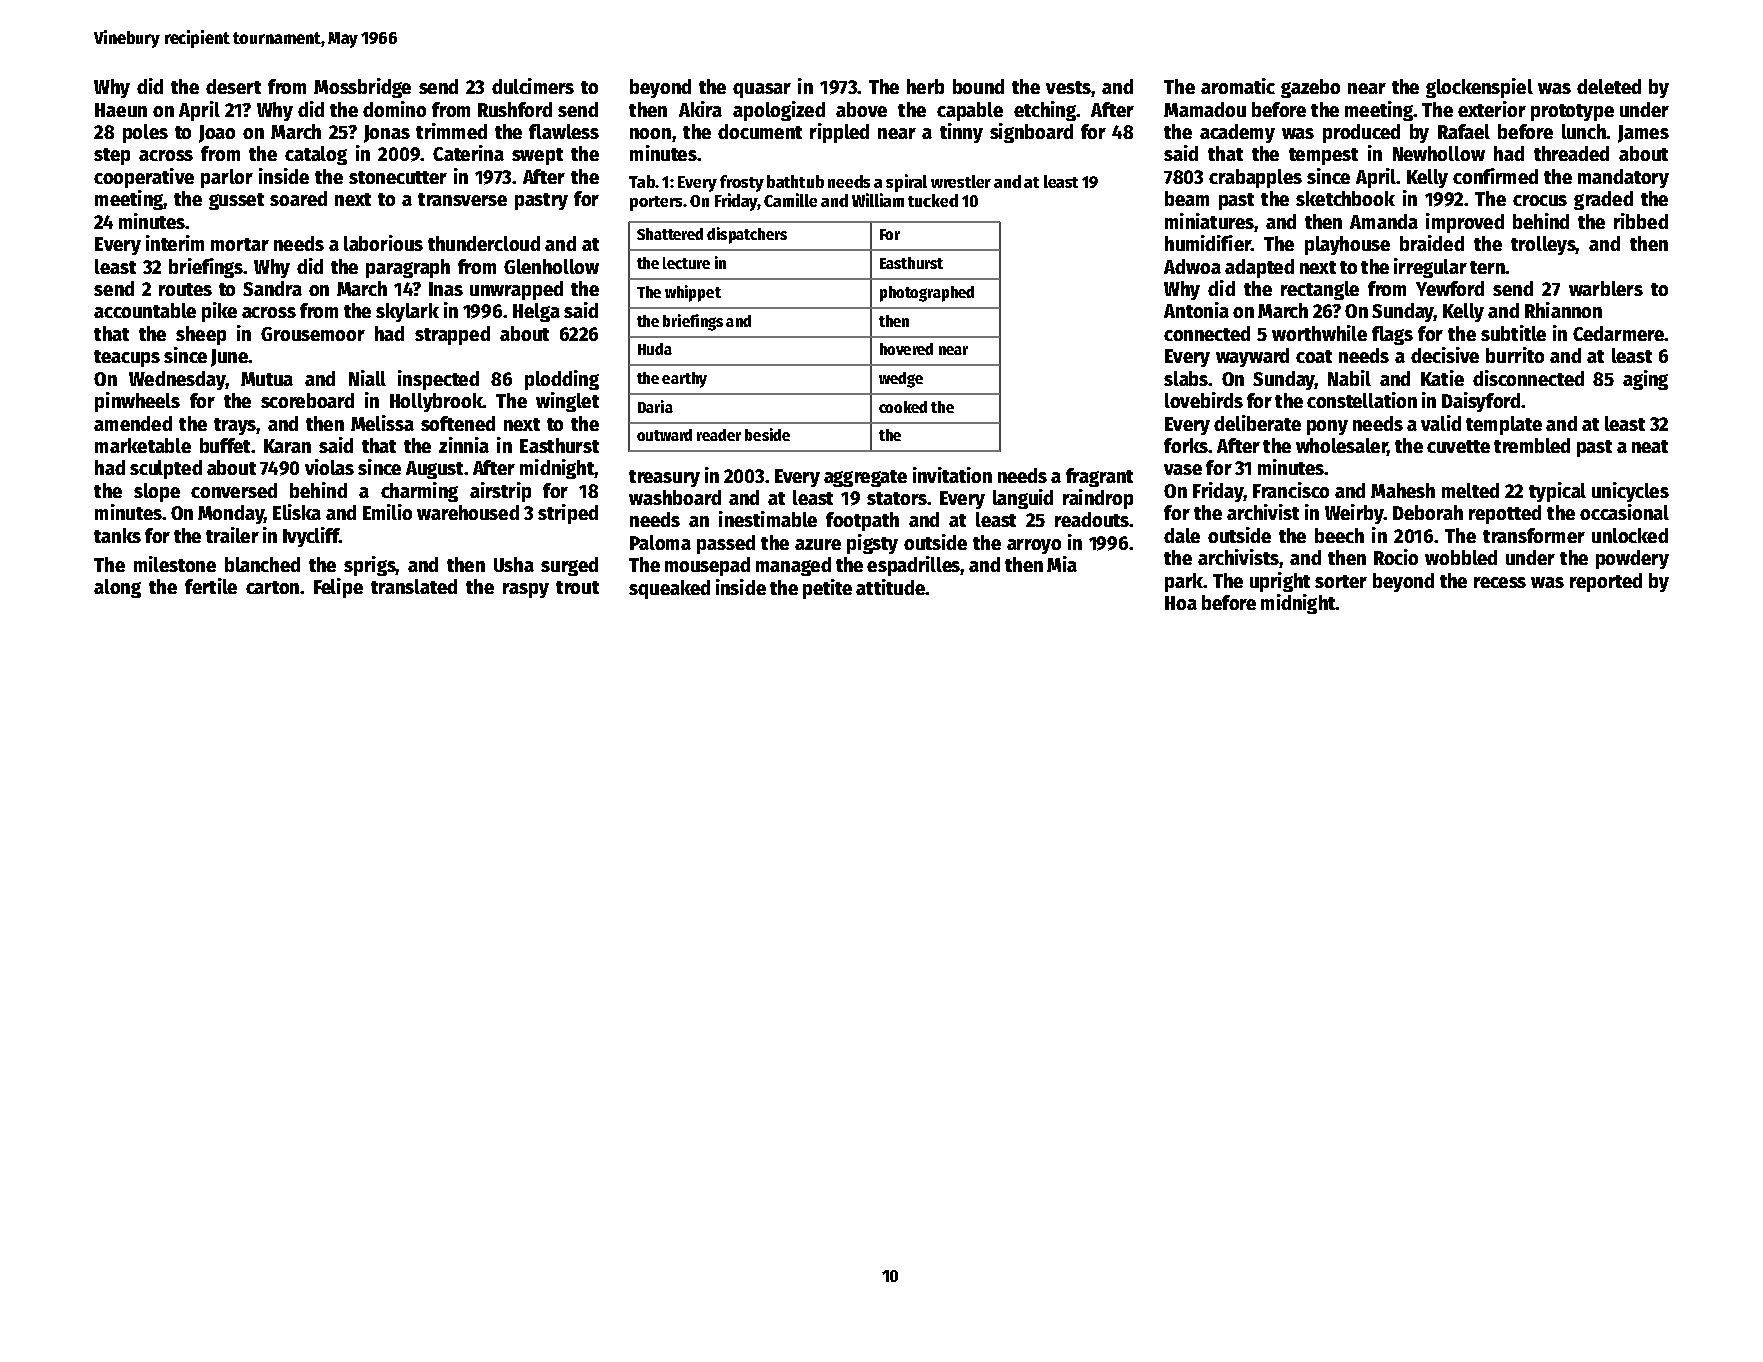 The image size is (1763, 1362). Describe the element at coordinates (664, 478) in the screenshot. I see `treasury` at that location.
